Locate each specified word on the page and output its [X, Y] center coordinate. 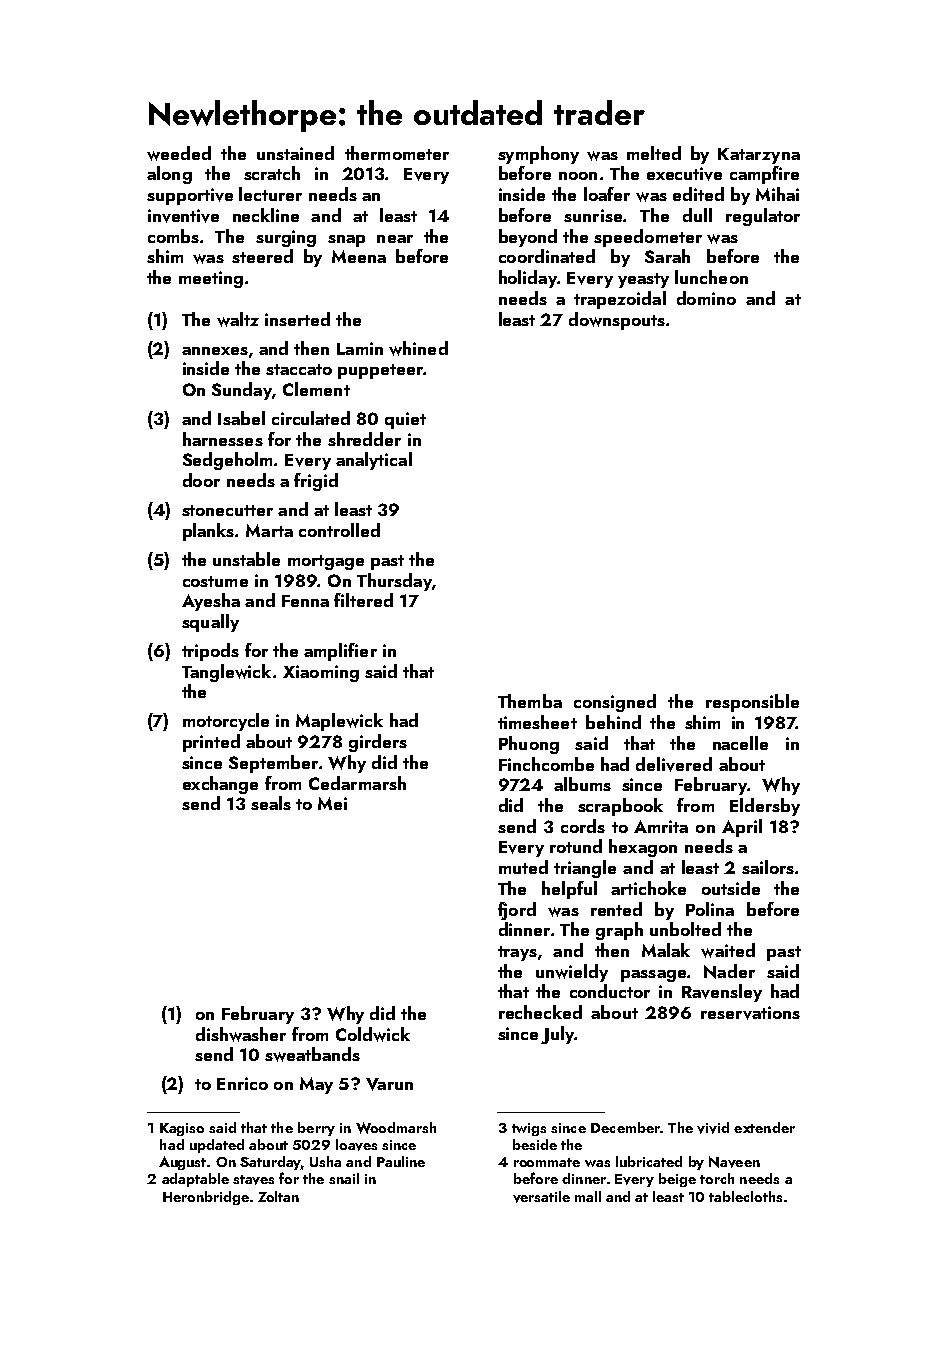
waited [728, 950]
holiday [528, 279]
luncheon [711, 277]
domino [706, 298]
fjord [517, 911]
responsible [752, 703]
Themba [530, 701]
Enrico [242, 1083]
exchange [220, 785]
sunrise [593, 215]
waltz [238, 319]
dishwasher [241, 1034]
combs [173, 236]
